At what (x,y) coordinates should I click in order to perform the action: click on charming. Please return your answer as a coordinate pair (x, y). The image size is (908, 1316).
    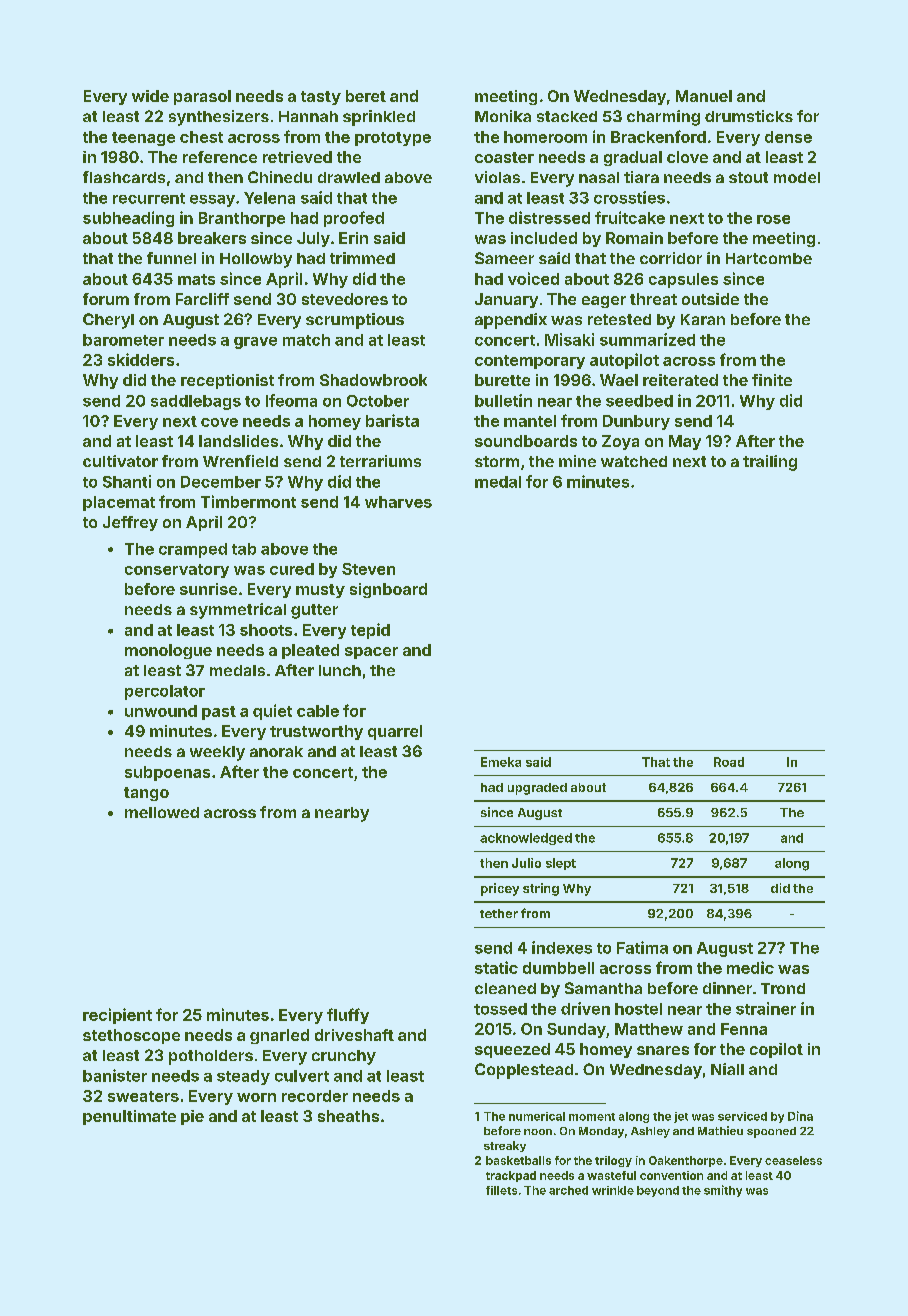
    Looking at the image, I should click on (663, 118).
